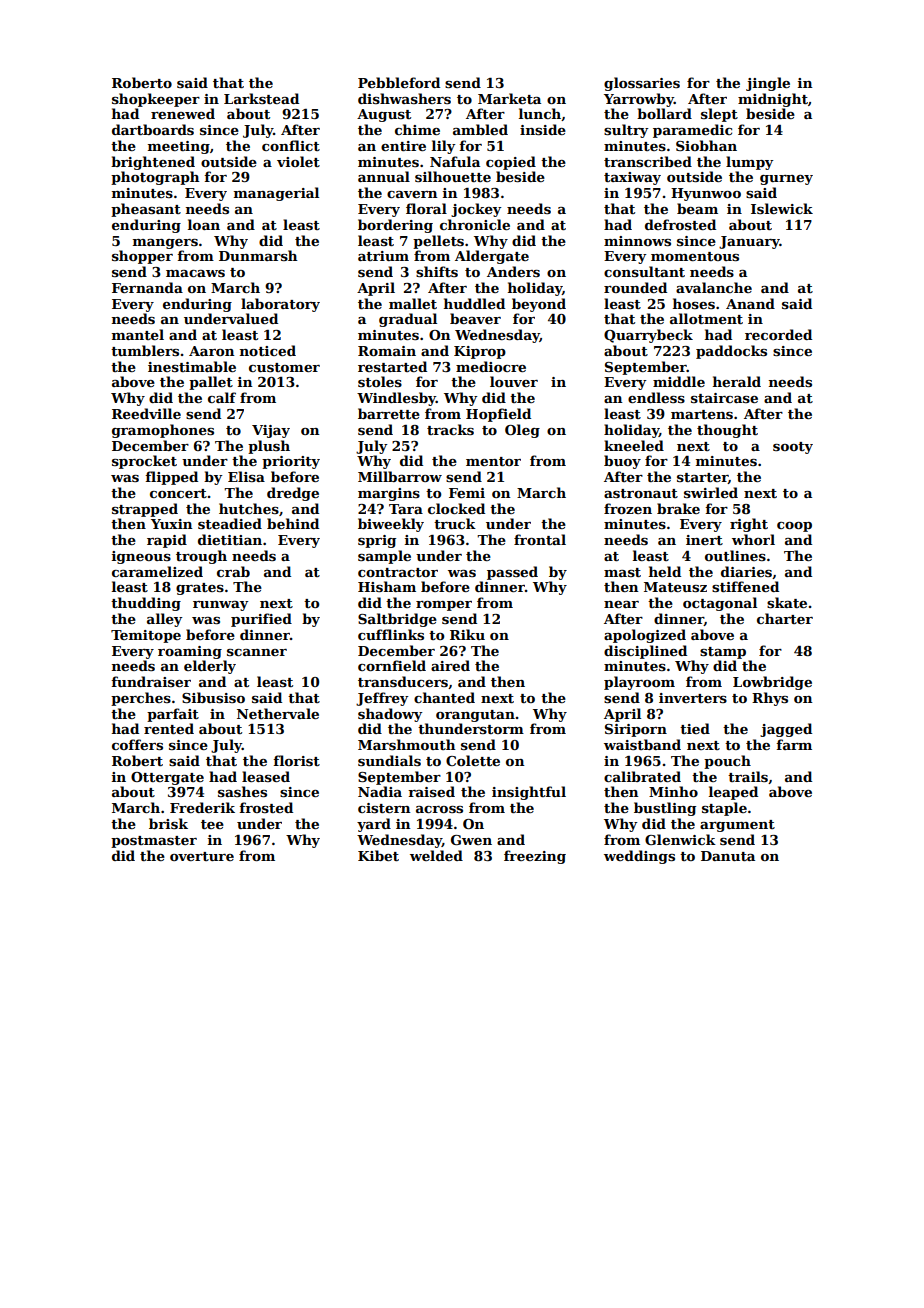  Describe the element at coordinates (172, 524) in the screenshot. I see `Yuxin` at that location.
